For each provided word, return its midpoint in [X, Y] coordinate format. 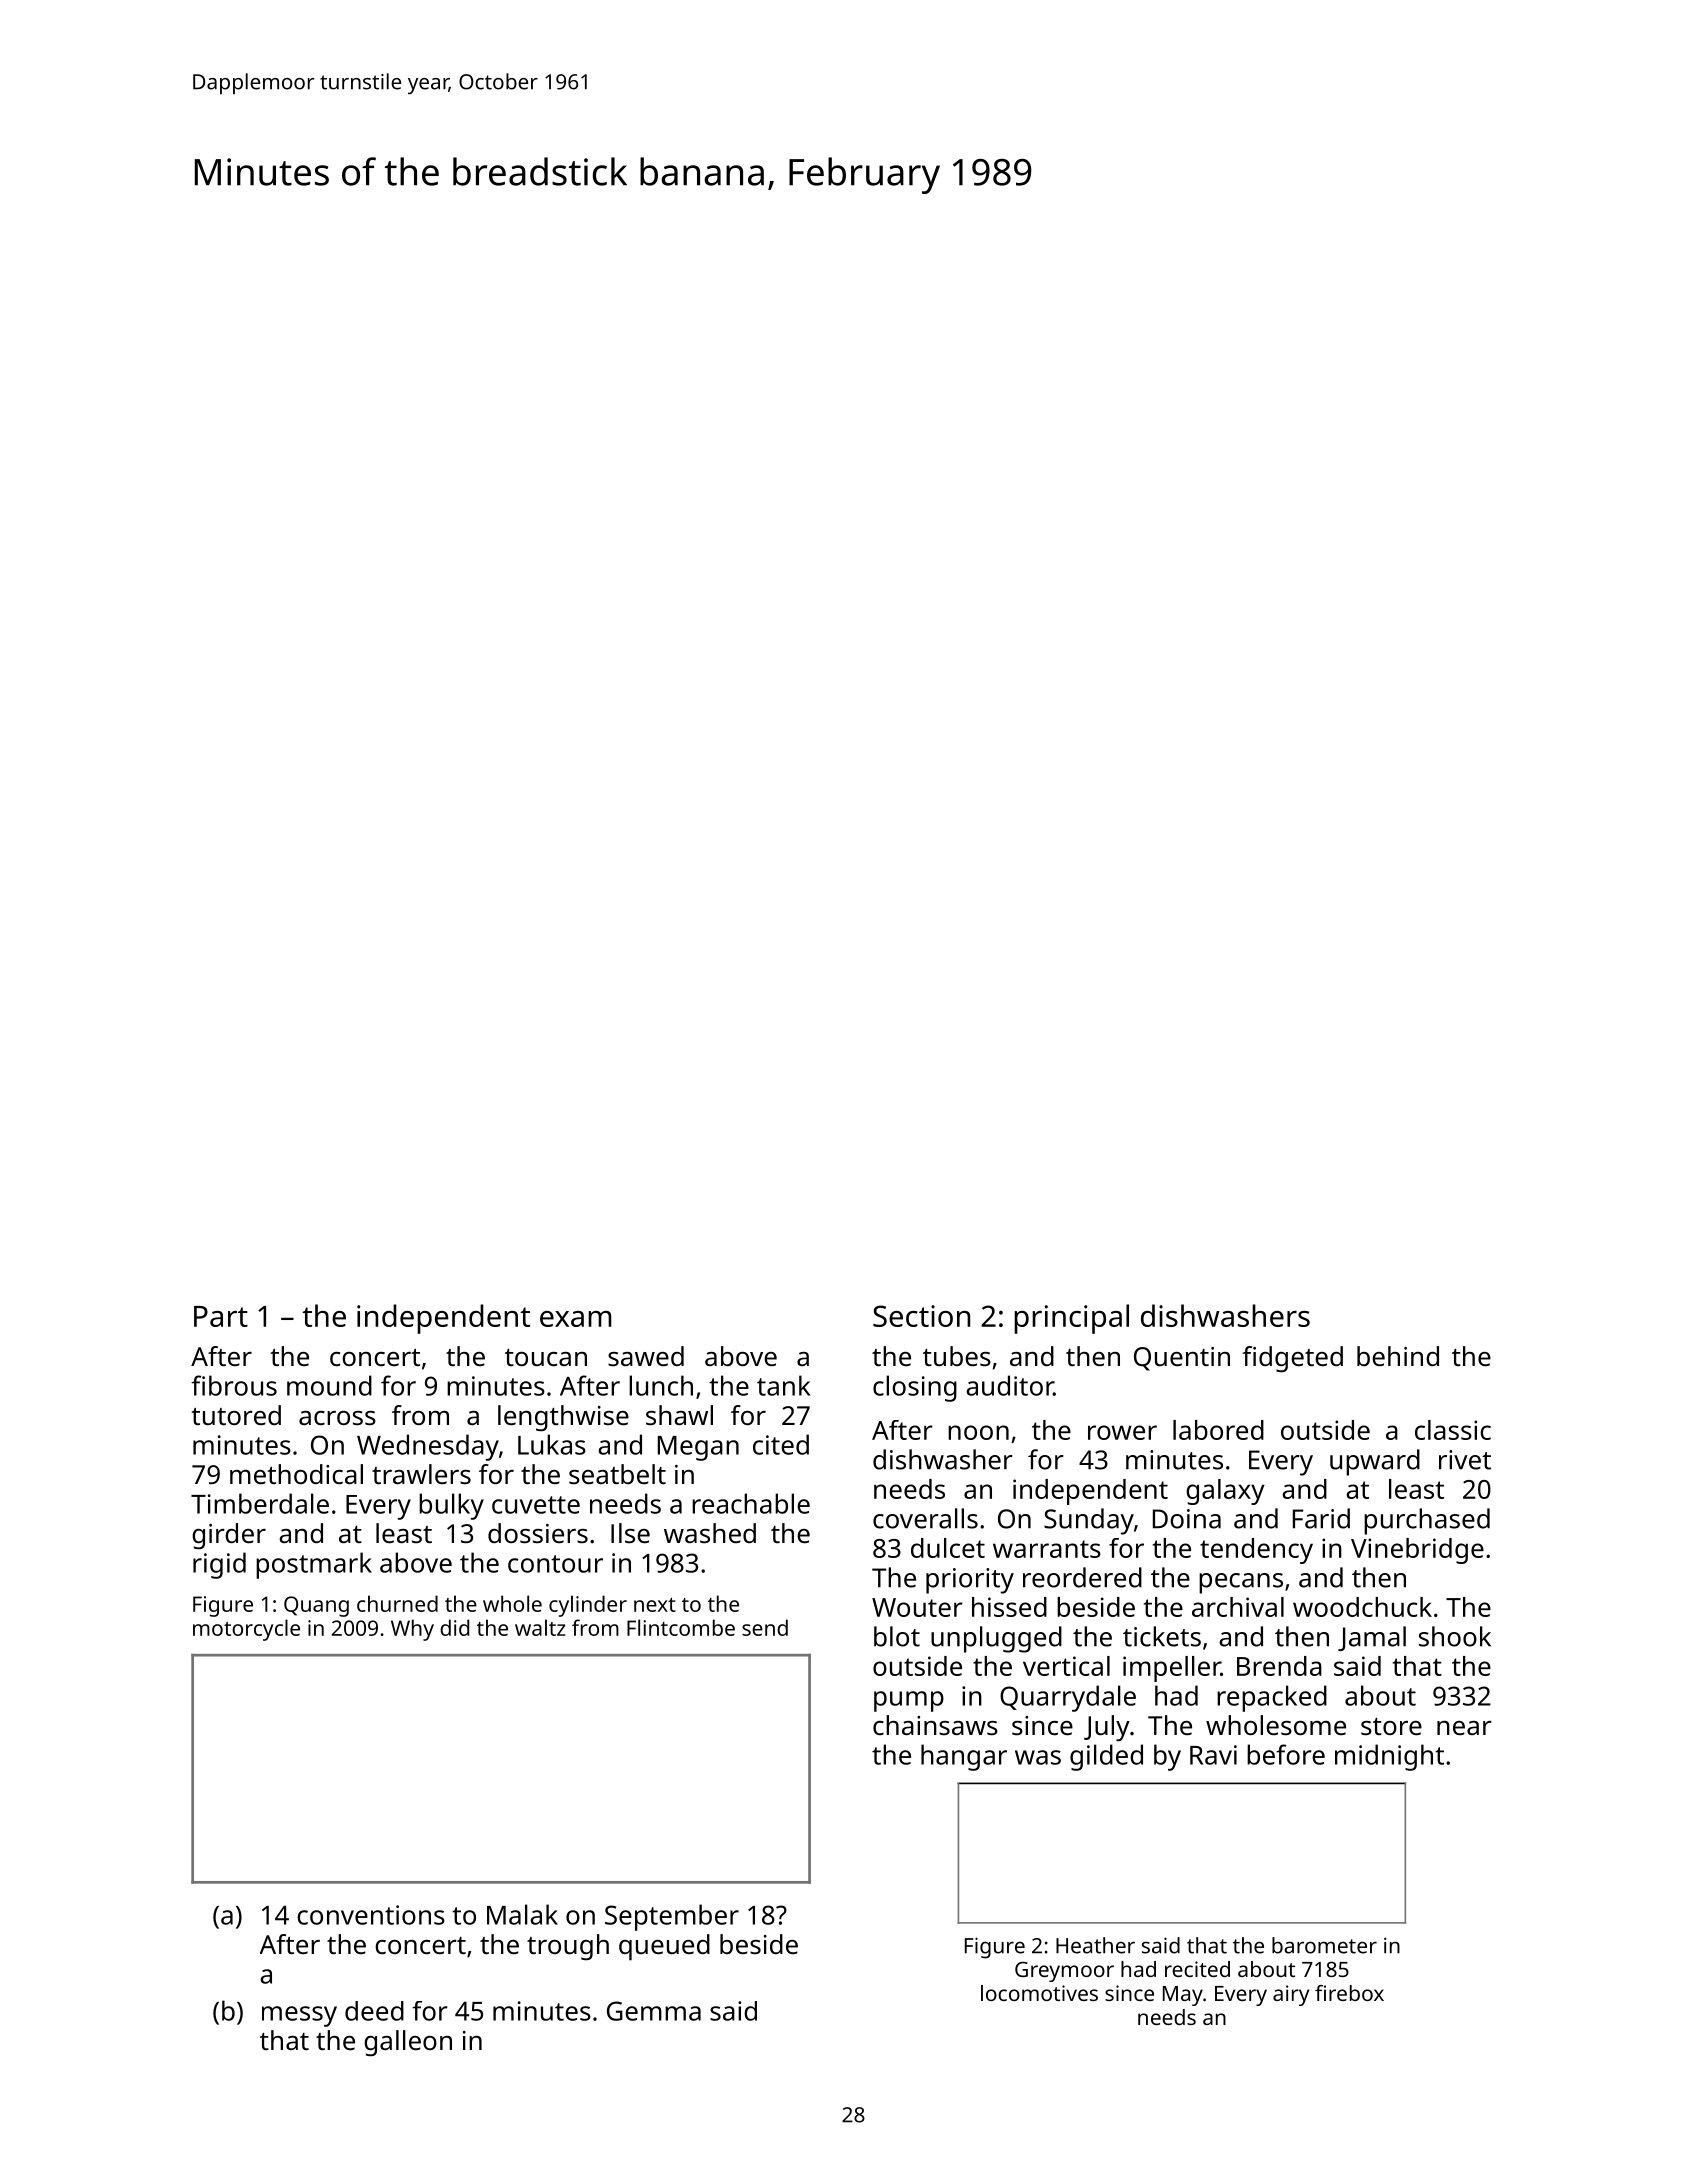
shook [1455, 1636]
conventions [371, 1915]
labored [1218, 1430]
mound [329, 1385]
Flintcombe [681, 1627]
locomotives [1039, 1993]
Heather [1095, 1945]
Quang [316, 1606]
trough [568, 1947]
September [672, 1917]
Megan [698, 1448]
